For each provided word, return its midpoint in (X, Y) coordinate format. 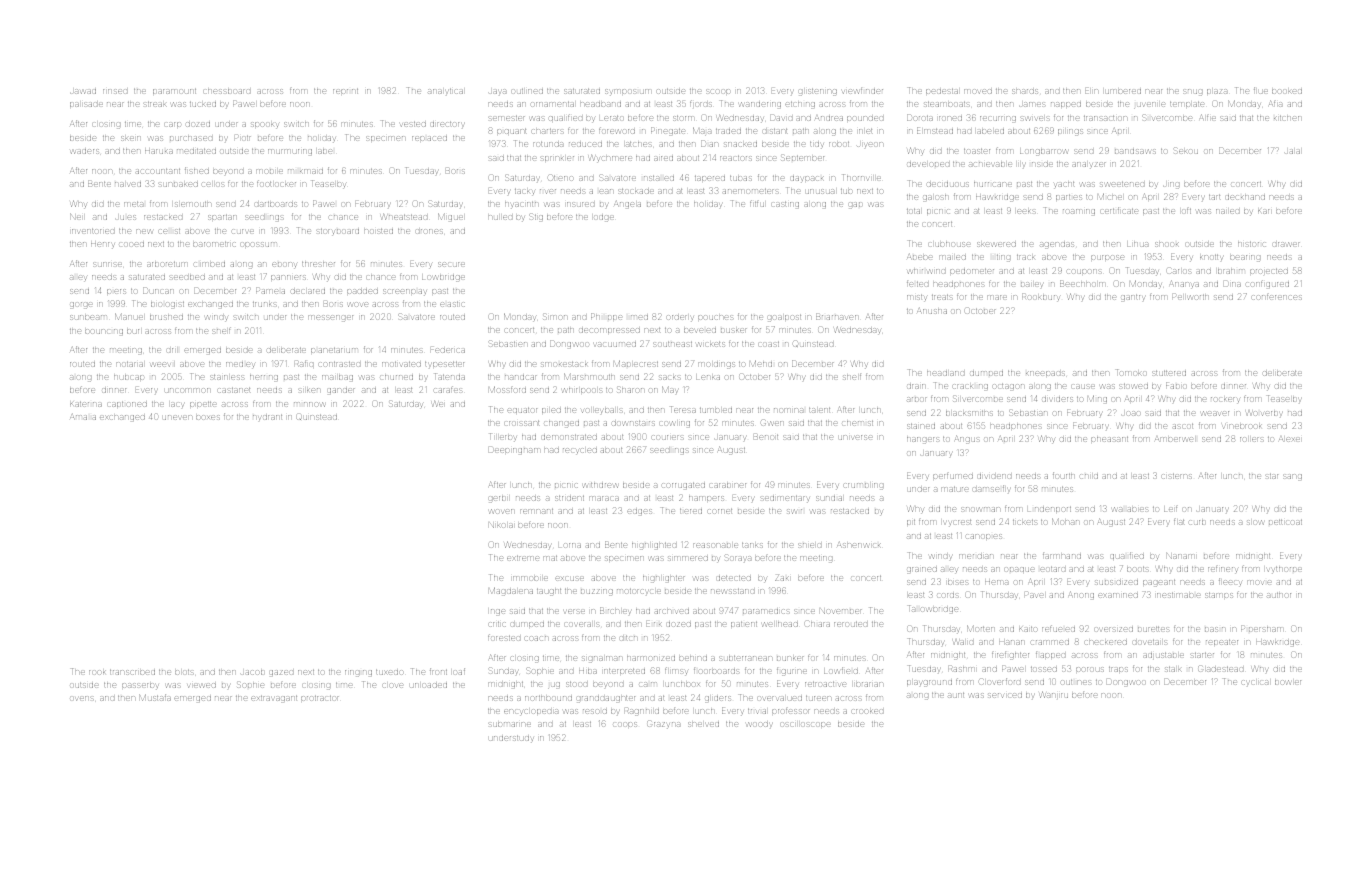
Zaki (782, 578)
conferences (1277, 297)
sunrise (107, 264)
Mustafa (155, 697)
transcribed (132, 672)
